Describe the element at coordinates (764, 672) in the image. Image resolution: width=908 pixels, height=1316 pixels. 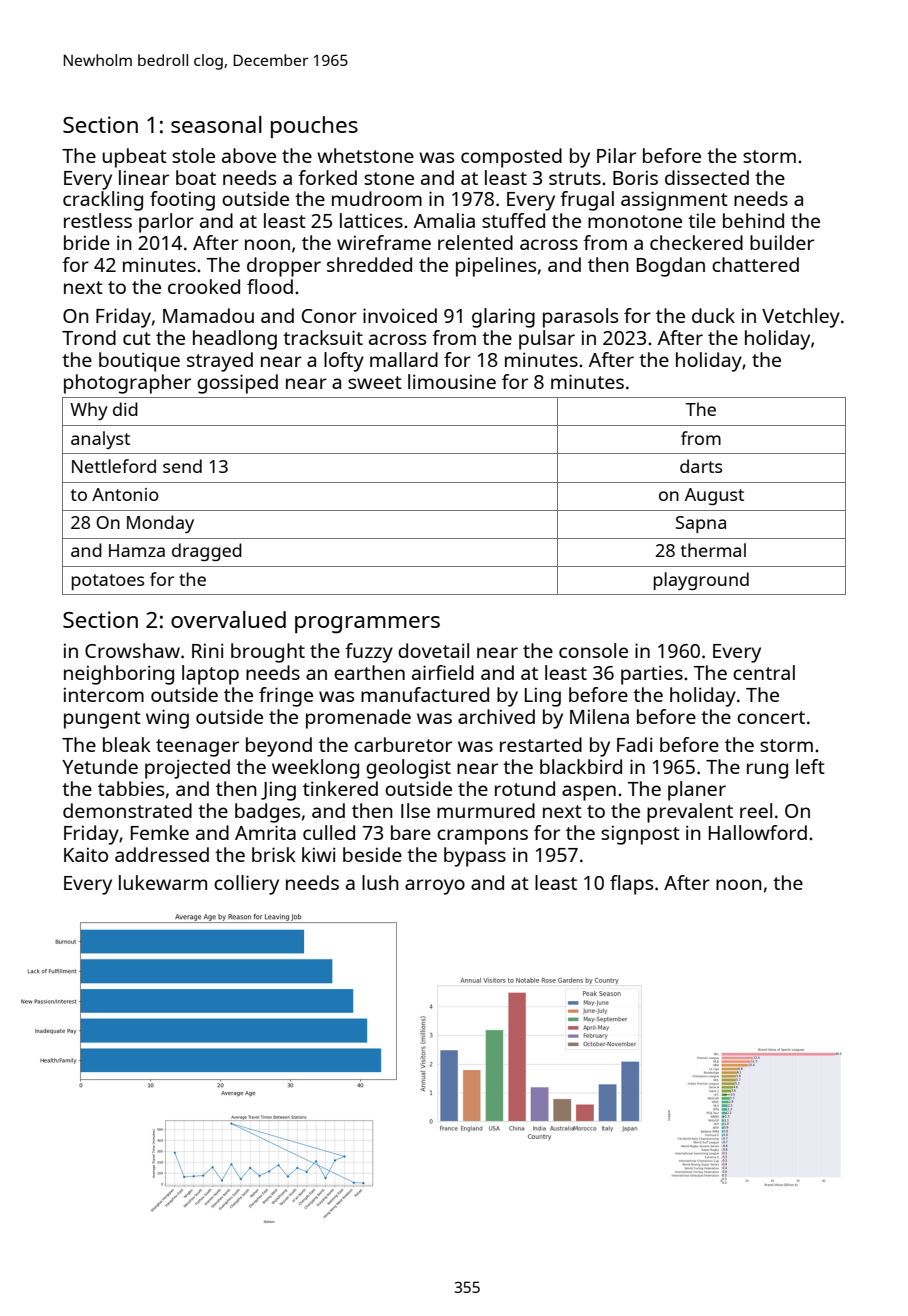
I see `central` at that location.
